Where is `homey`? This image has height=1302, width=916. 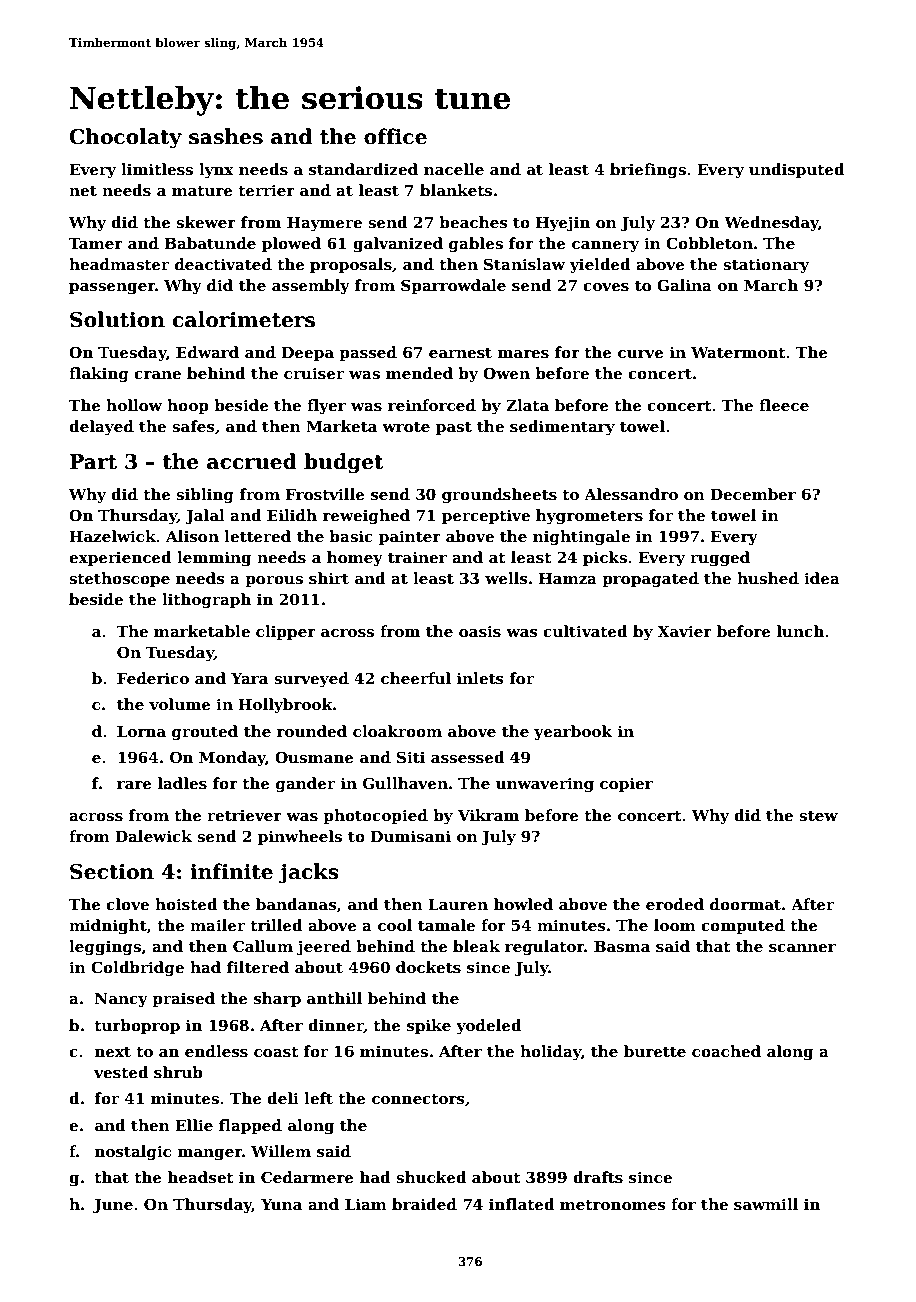 homey is located at coordinates (355, 559).
